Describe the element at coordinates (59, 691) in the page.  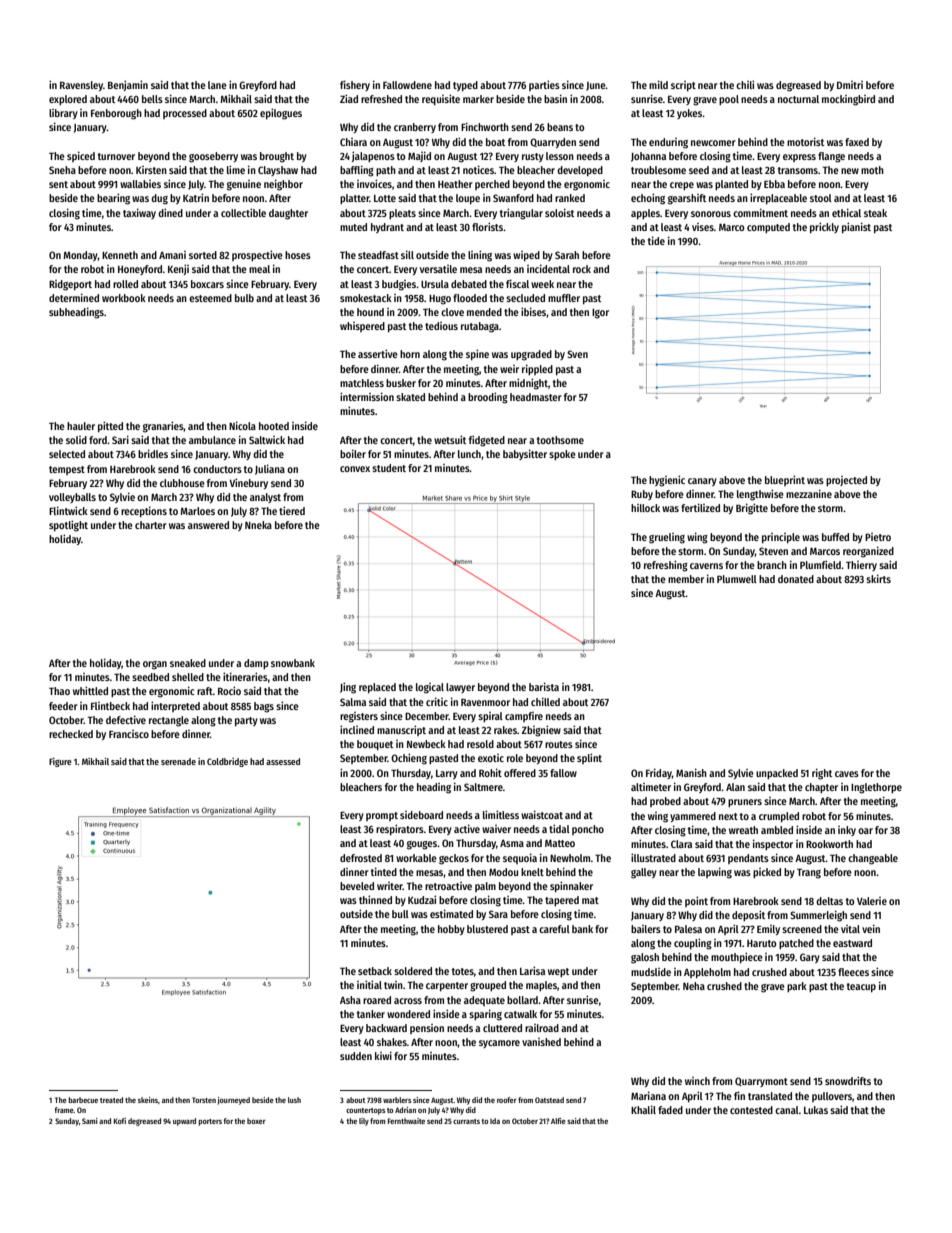
I see `Thao` at that location.
